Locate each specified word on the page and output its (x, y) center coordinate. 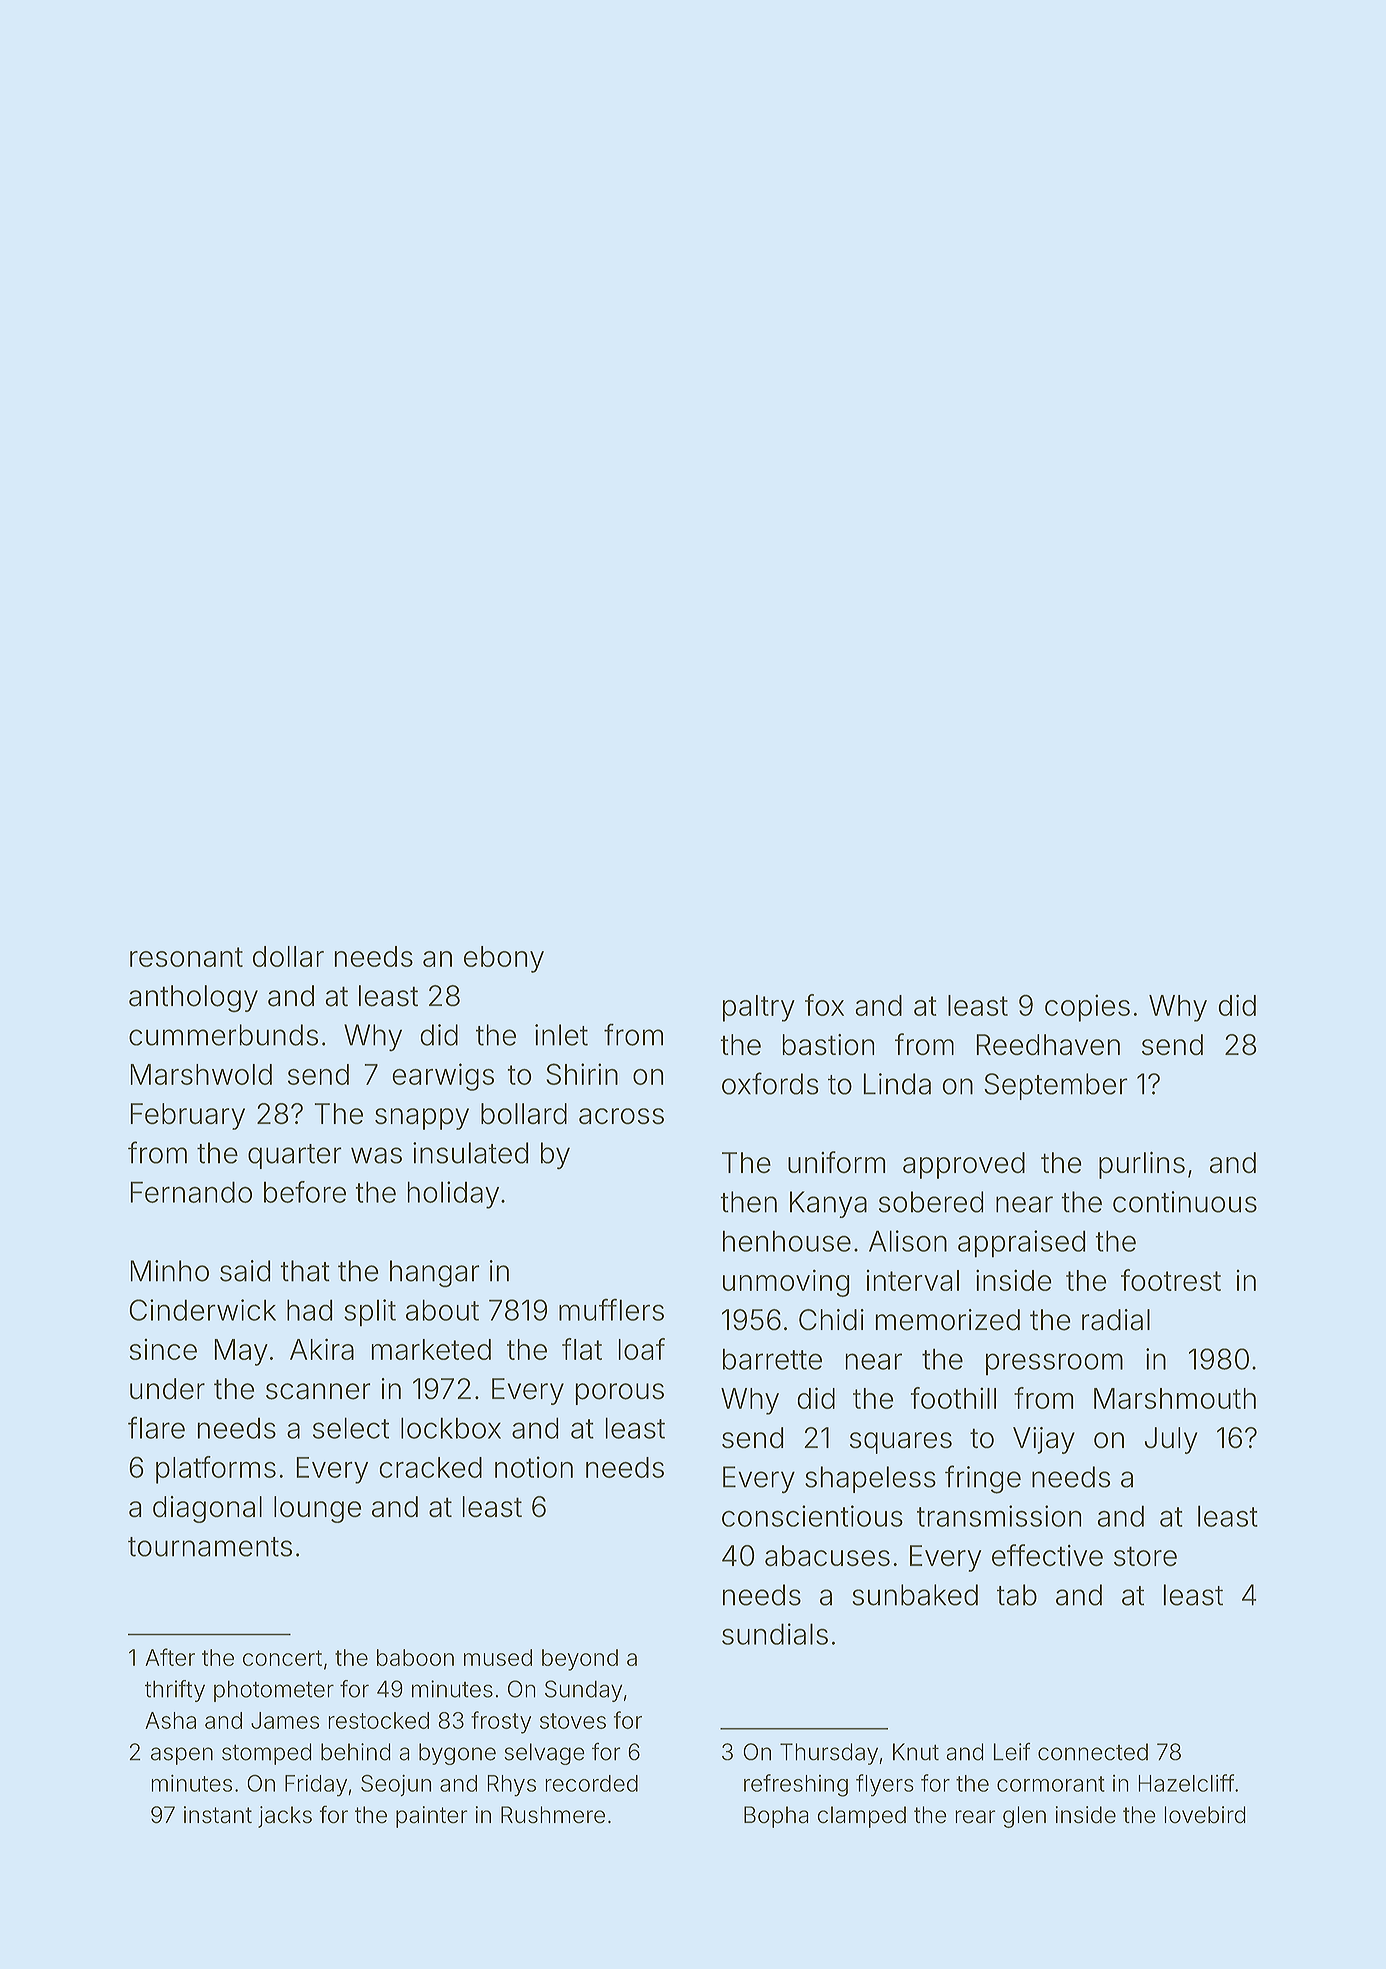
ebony (504, 959)
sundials (775, 1634)
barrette (772, 1359)
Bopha (776, 1817)
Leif (1012, 1751)
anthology (193, 999)
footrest (1171, 1280)
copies (1087, 1008)
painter (432, 1817)
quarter (295, 1156)
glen (1024, 1817)
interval (913, 1280)
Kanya (828, 1204)
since (163, 1349)
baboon (415, 1657)
